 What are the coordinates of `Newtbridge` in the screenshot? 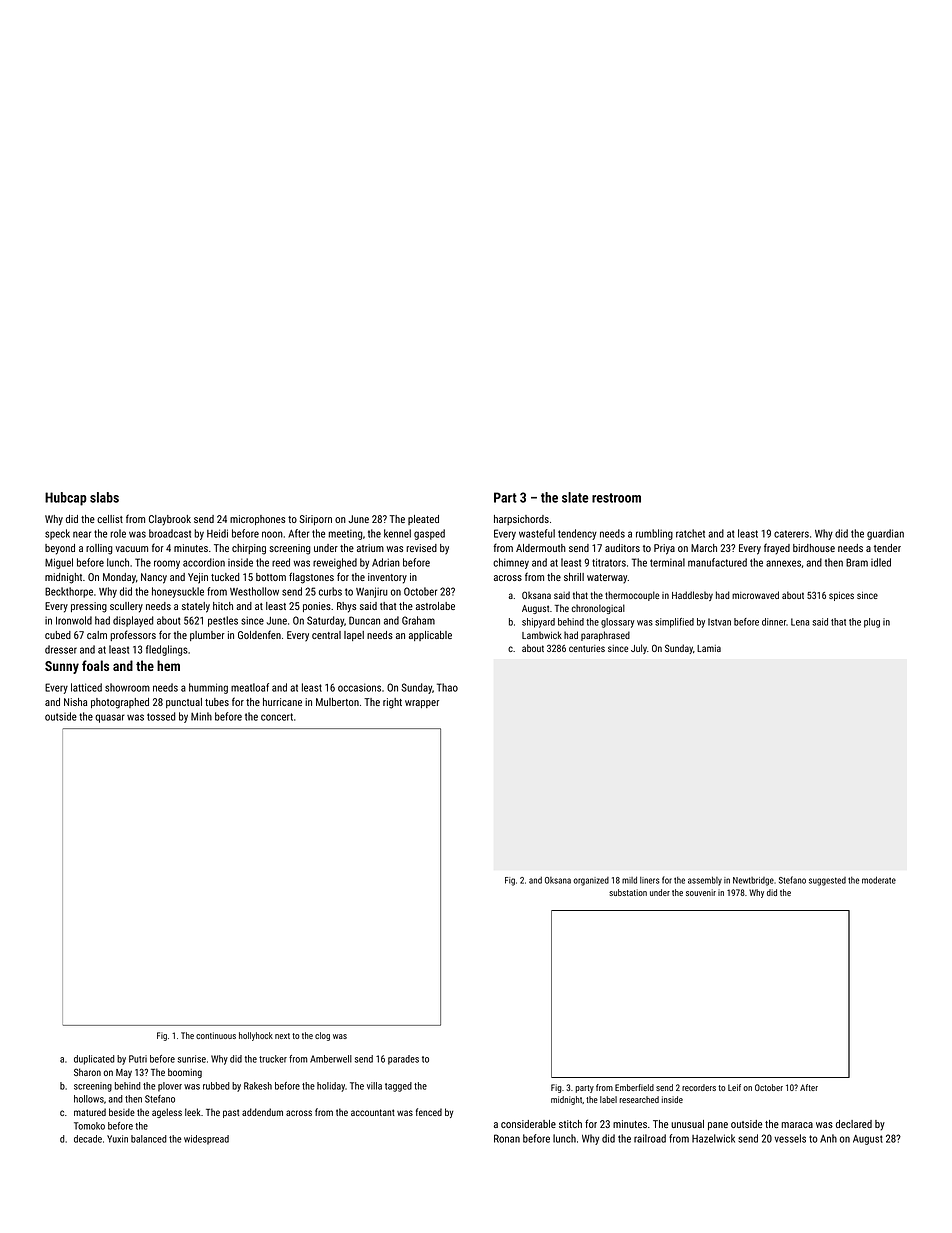 It's located at (753, 881).
